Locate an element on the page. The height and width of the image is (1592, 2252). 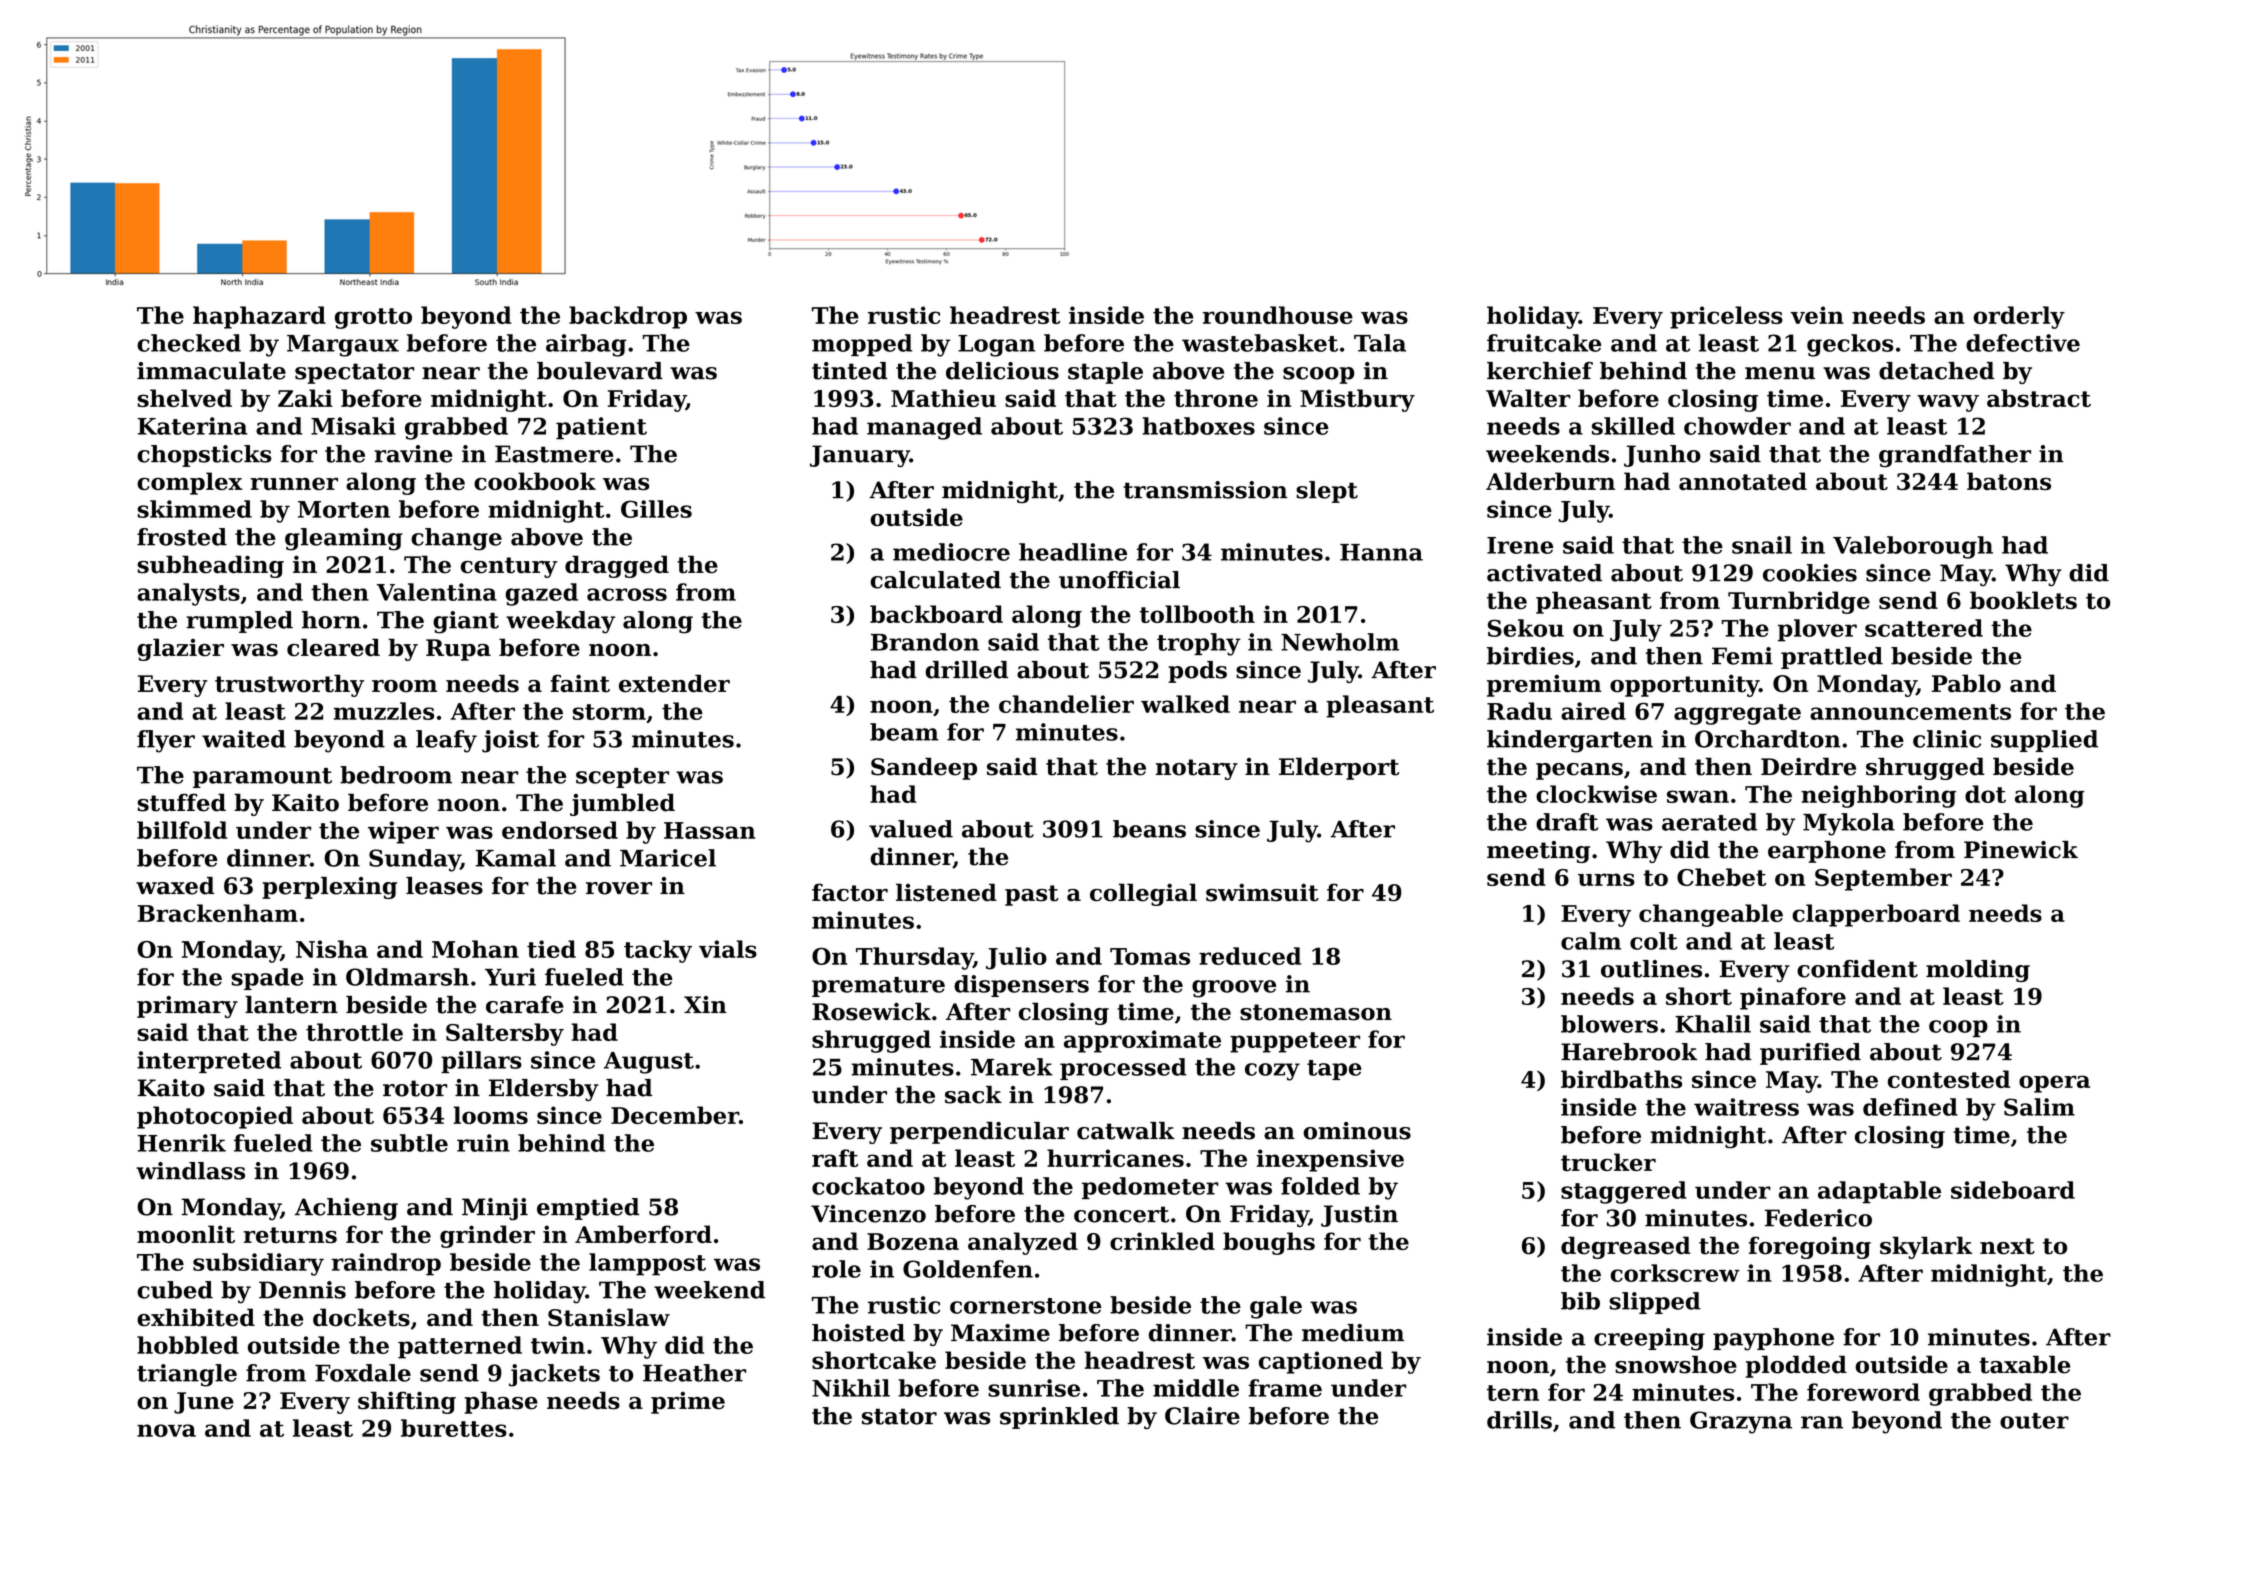
patient is located at coordinates (601, 428).
